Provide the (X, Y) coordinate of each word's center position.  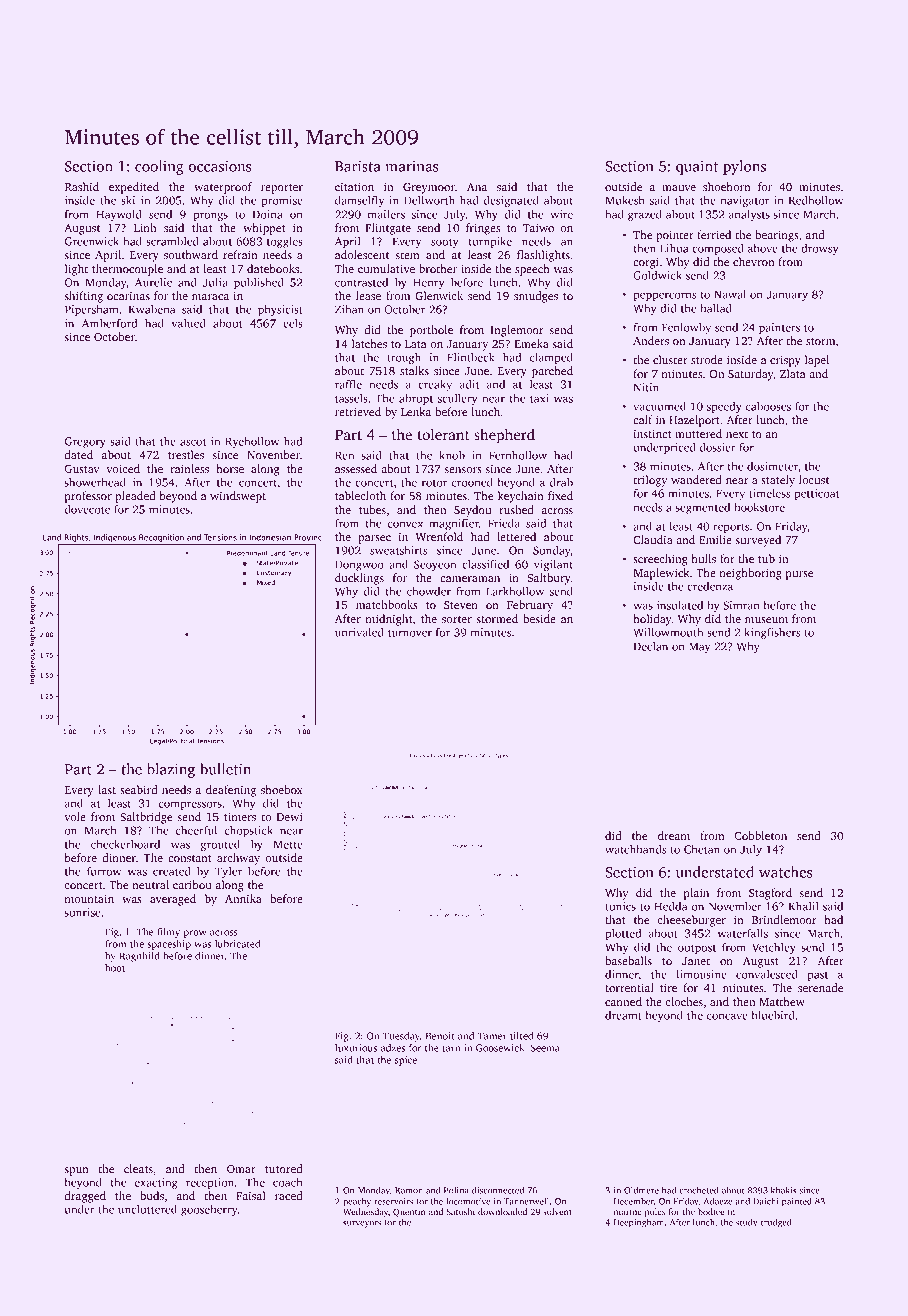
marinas (412, 166)
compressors (190, 805)
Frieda (504, 523)
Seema (545, 1048)
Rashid (82, 186)
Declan (651, 646)
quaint (697, 167)
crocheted (699, 1190)
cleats (138, 1168)
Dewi (289, 816)
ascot (193, 442)
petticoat (816, 494)
